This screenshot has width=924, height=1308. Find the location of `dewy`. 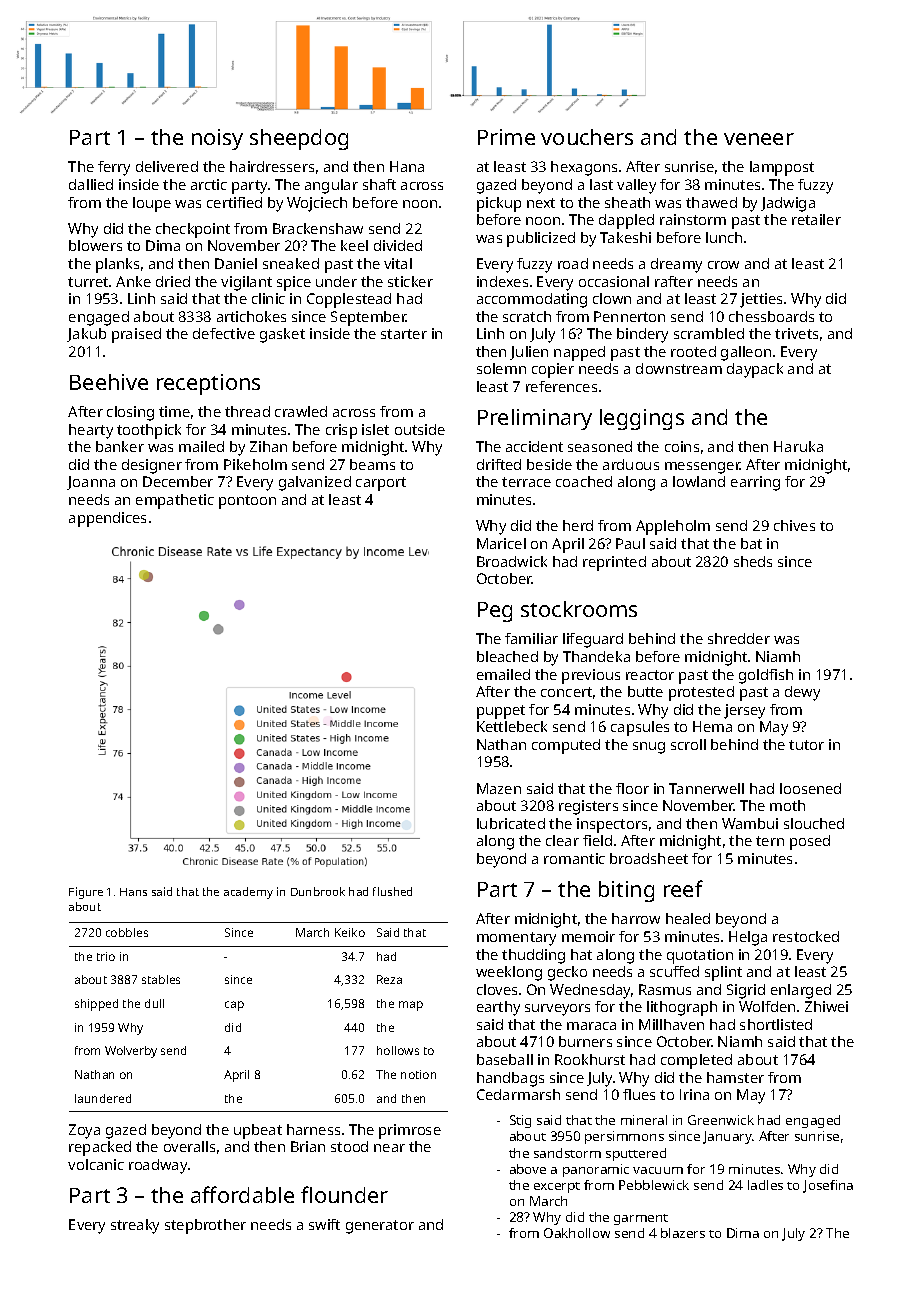

dewy is located at coordinates (802, 693).
